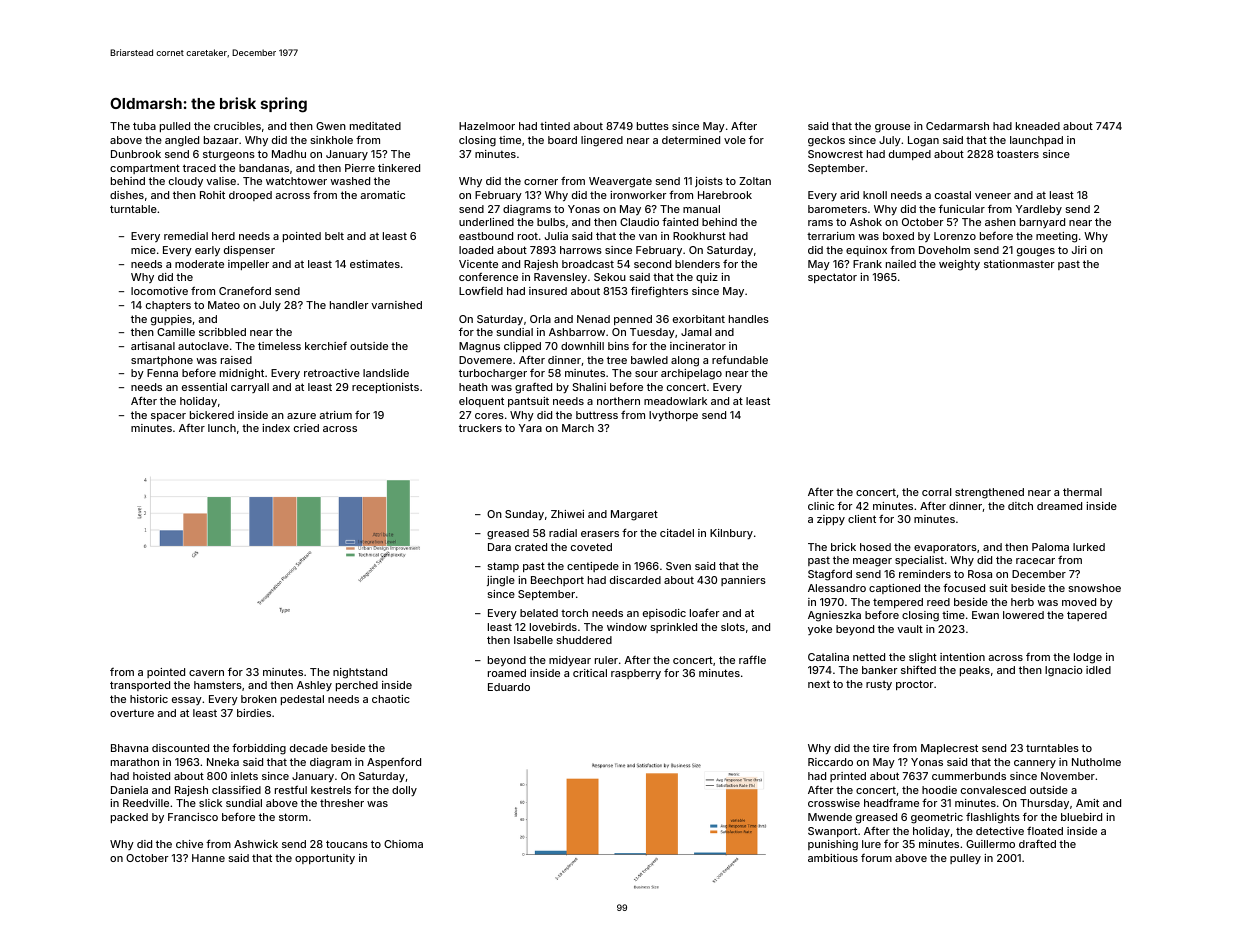 The width and height of the page is (1233, 952). I want to click on Ivythorpe, so click(673, 416).
